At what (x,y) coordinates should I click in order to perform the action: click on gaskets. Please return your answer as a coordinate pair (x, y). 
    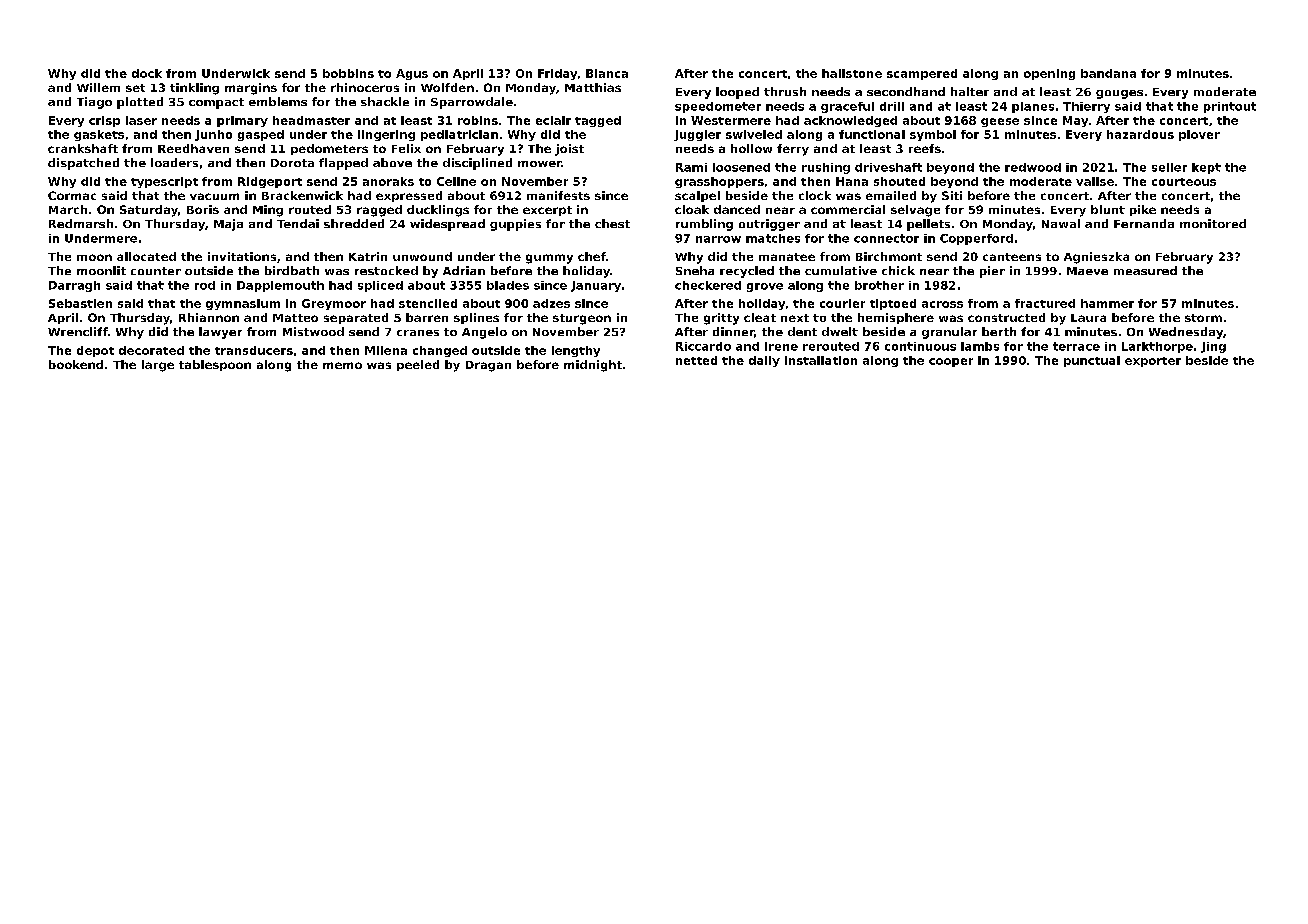
    Looking at the image, I should click on (99, 135).
